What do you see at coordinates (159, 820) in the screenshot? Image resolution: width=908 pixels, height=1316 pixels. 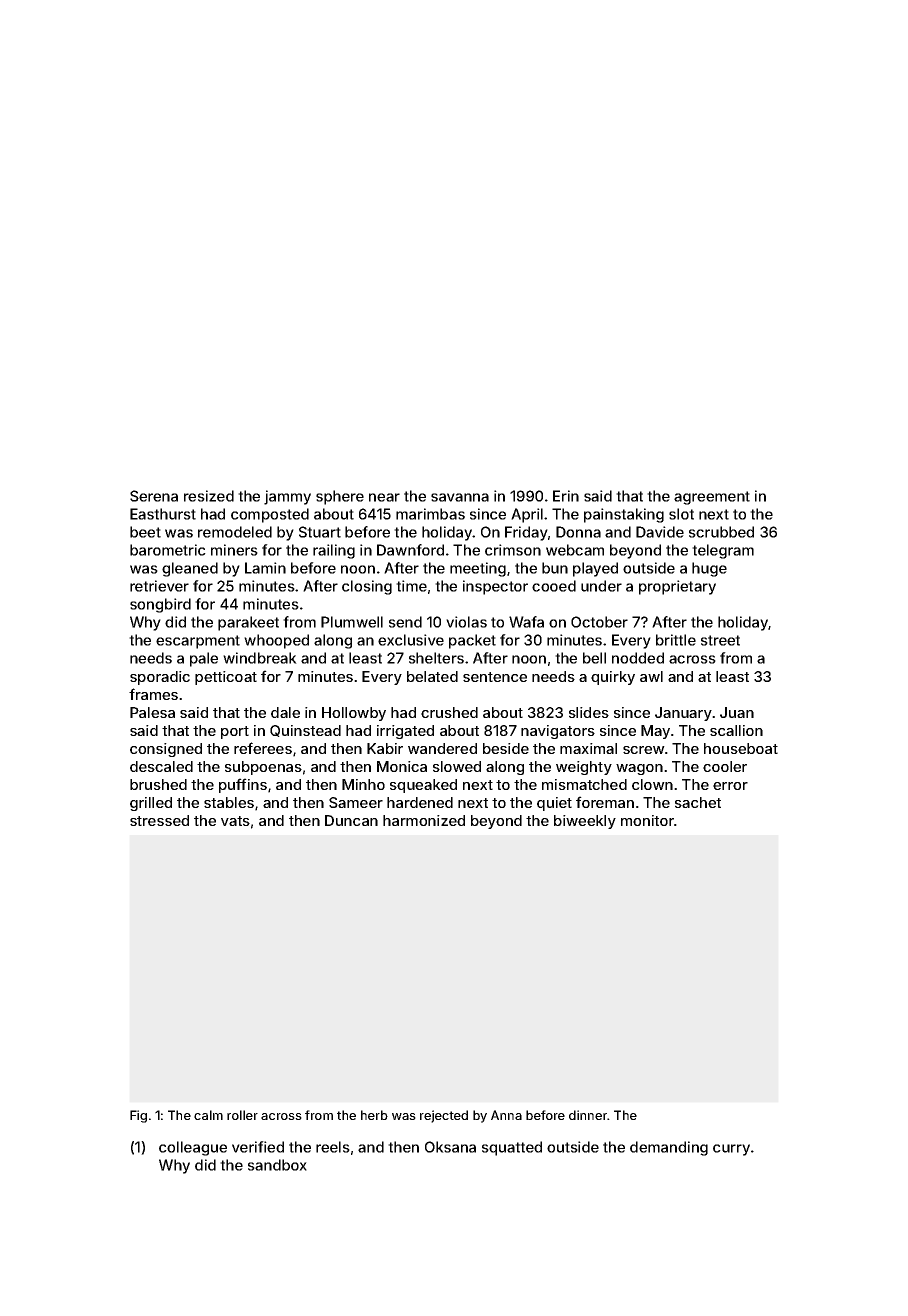 I see `stressed` at bounding box center [159, 820].
